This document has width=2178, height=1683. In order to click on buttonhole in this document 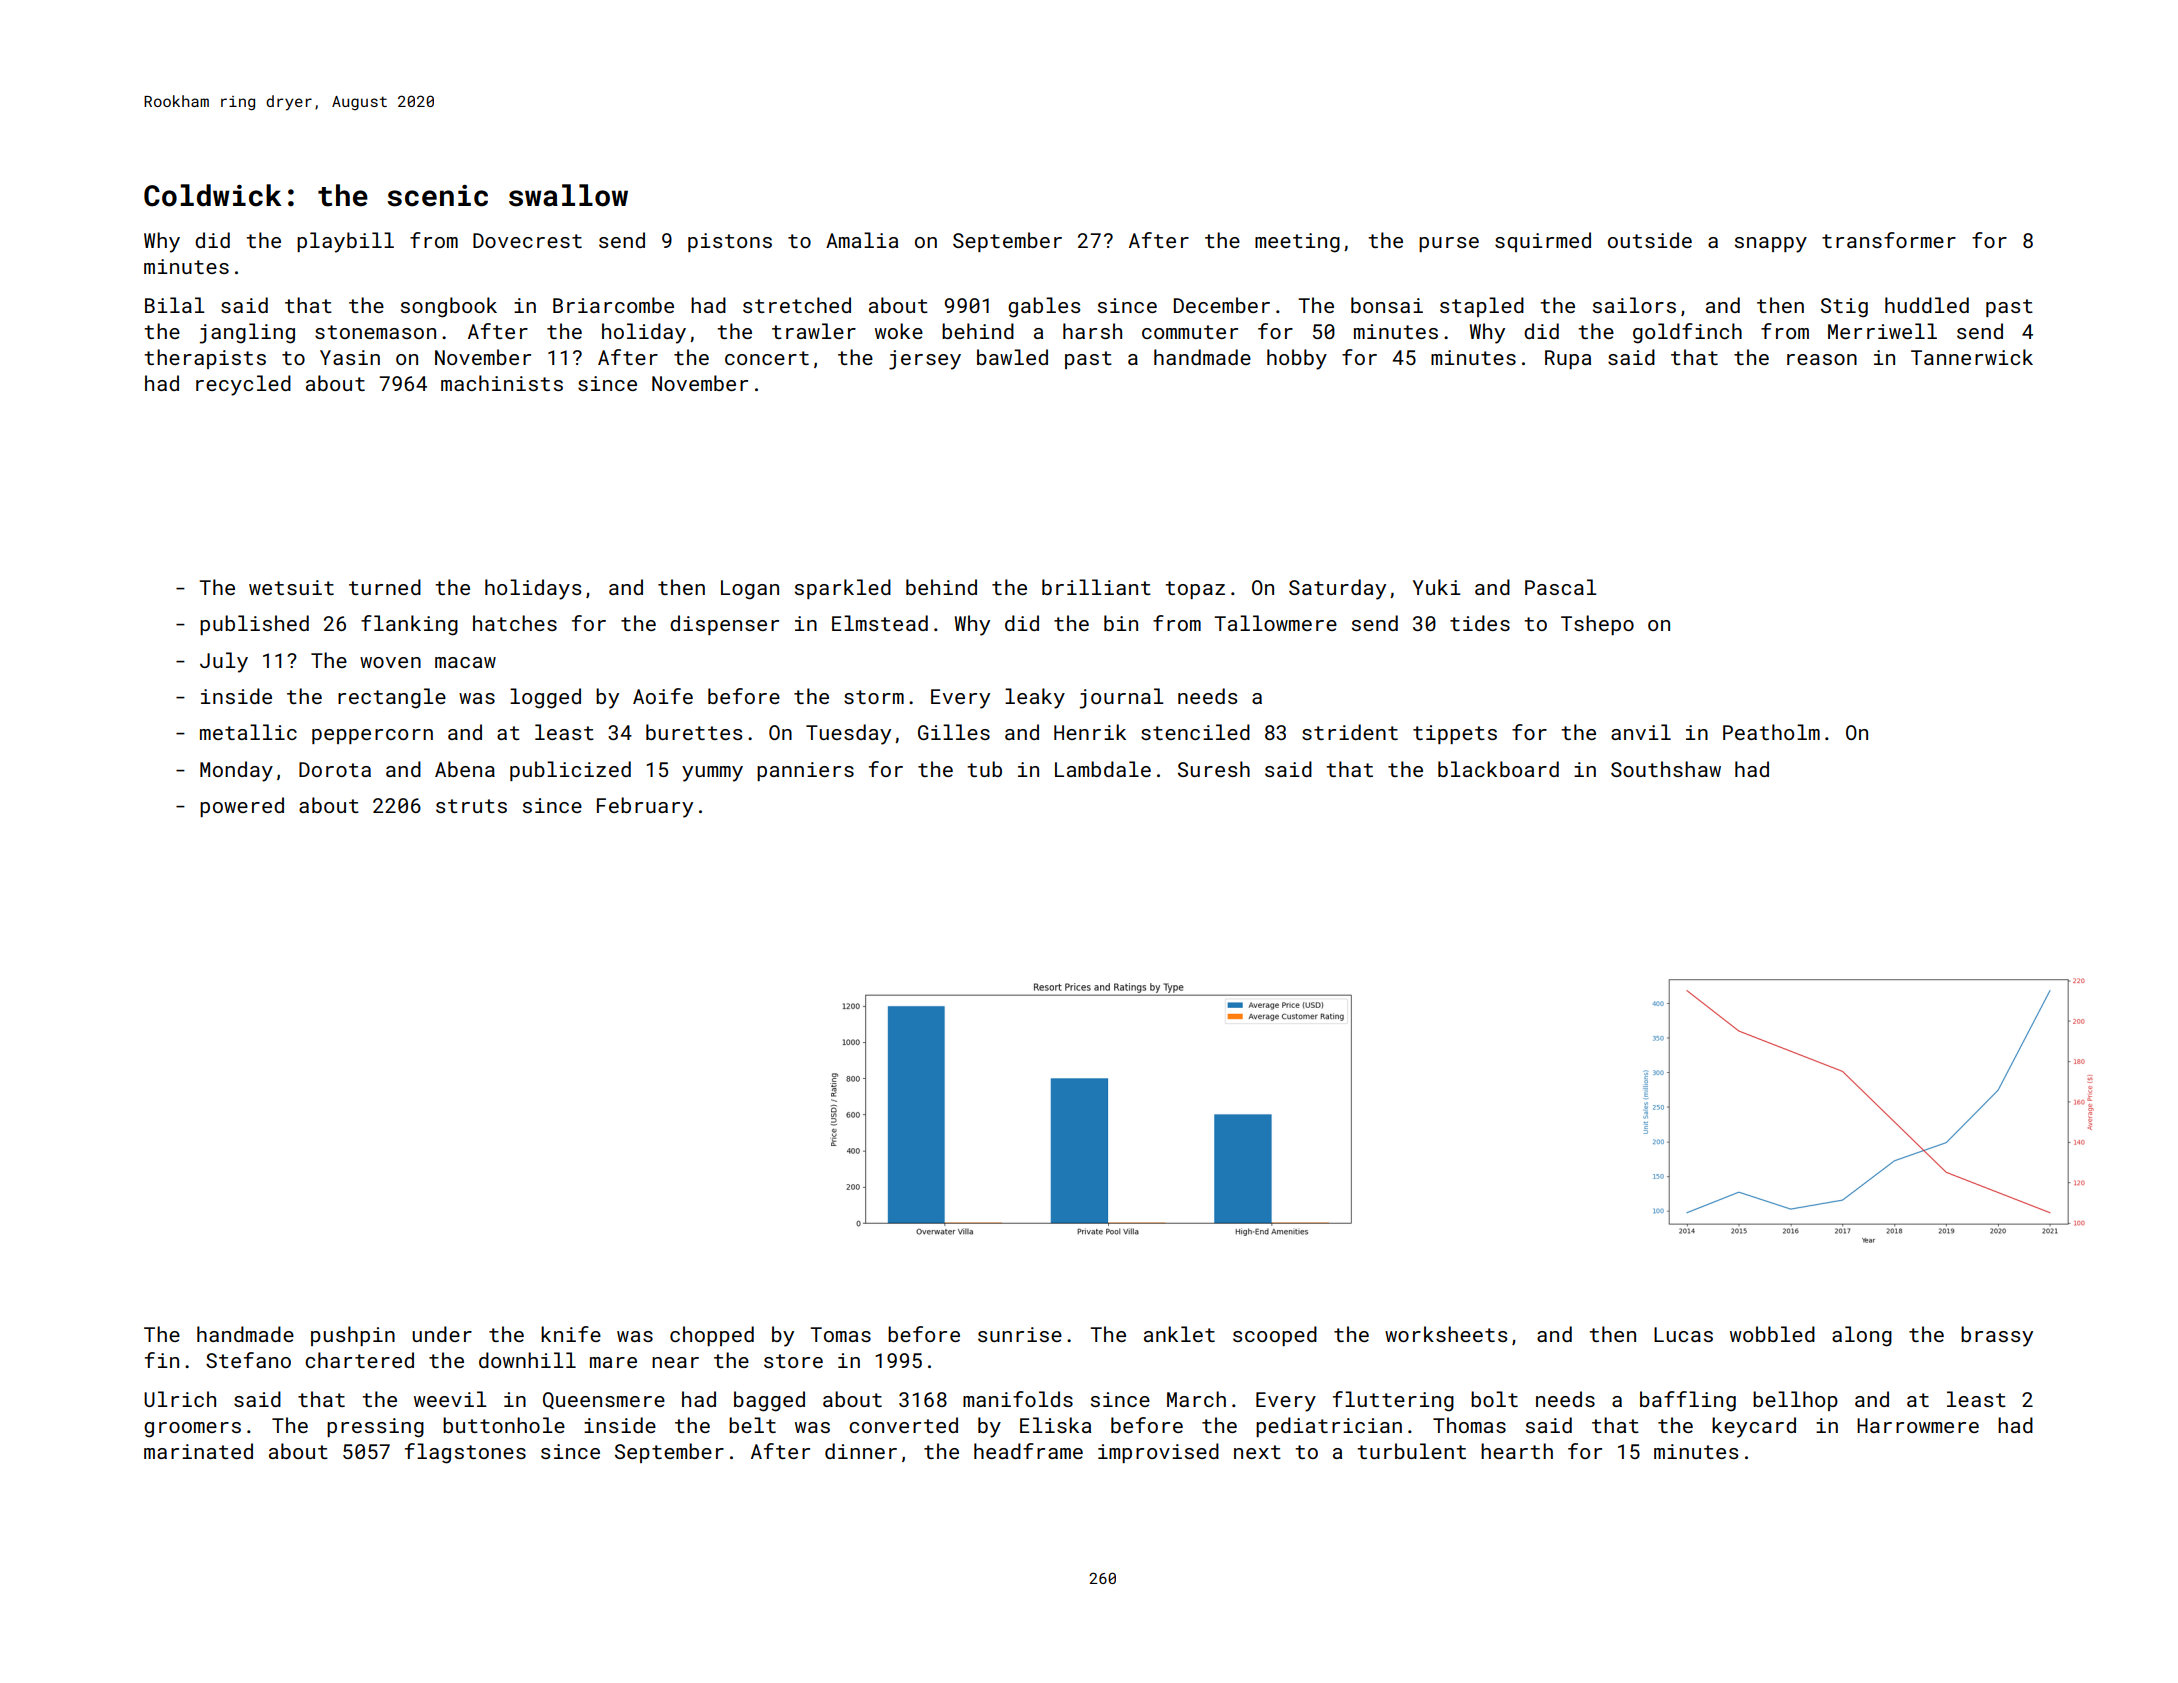, I will do `click(504, 1425)`.
